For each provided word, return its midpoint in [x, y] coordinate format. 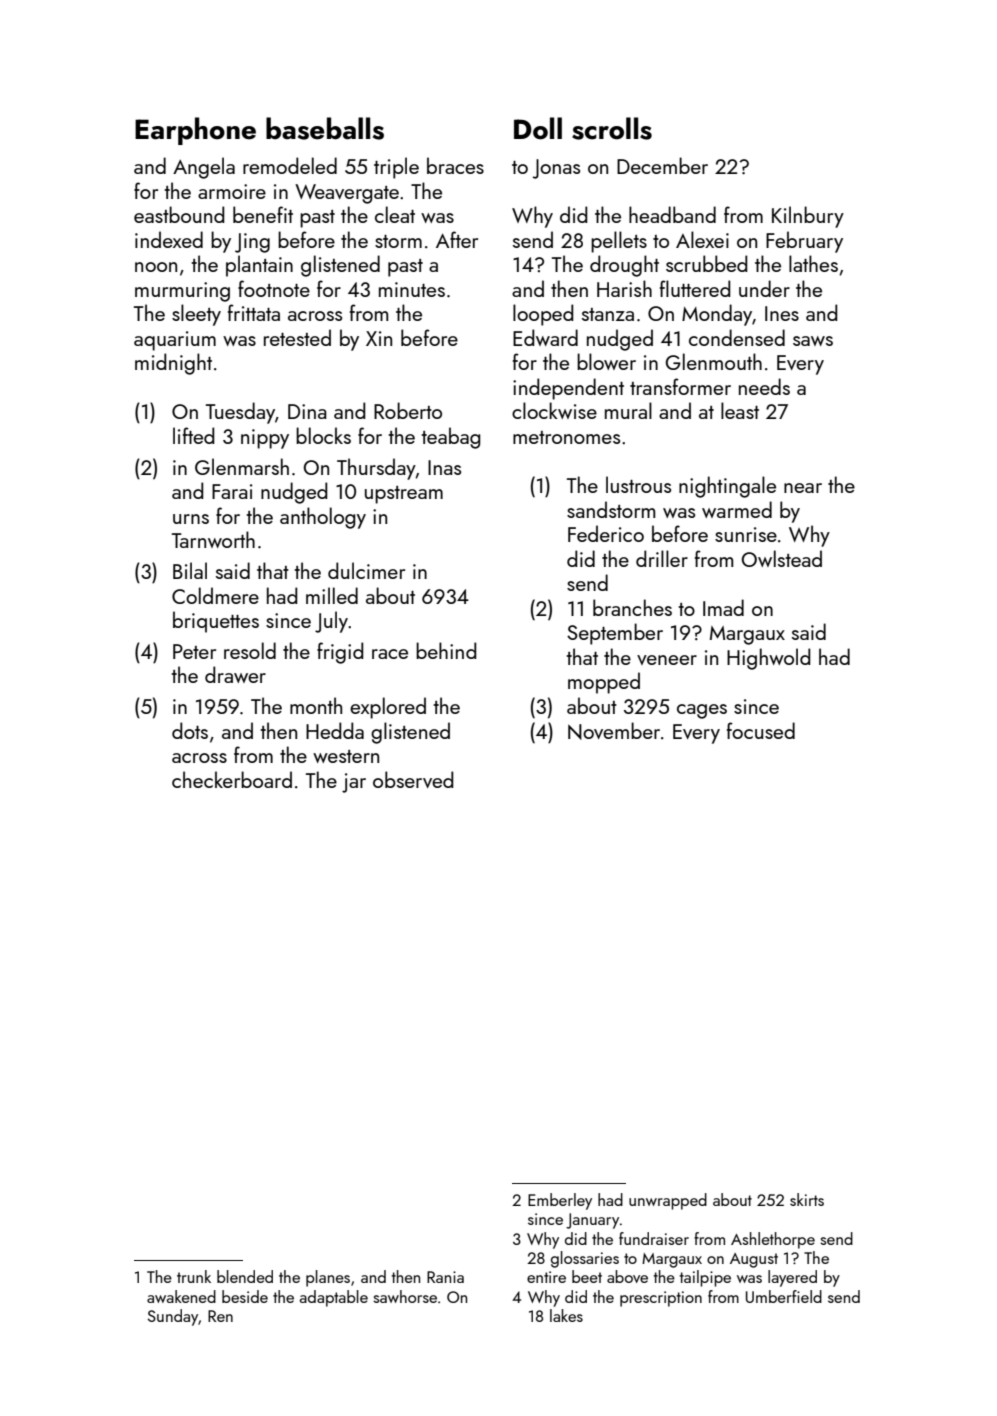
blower [606, 361]
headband [672, 214]
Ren [220, 1316]
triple [396, 168]
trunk [194, 1276]
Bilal [190, 570]
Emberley [560, 1201]
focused [761, 730]
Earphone [195, 131]
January [592, 1221]
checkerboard [232, 779]
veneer [667, 660]
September [615, 634]
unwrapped [668, 1201]
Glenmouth [714, 361]
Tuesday [240, 413]
